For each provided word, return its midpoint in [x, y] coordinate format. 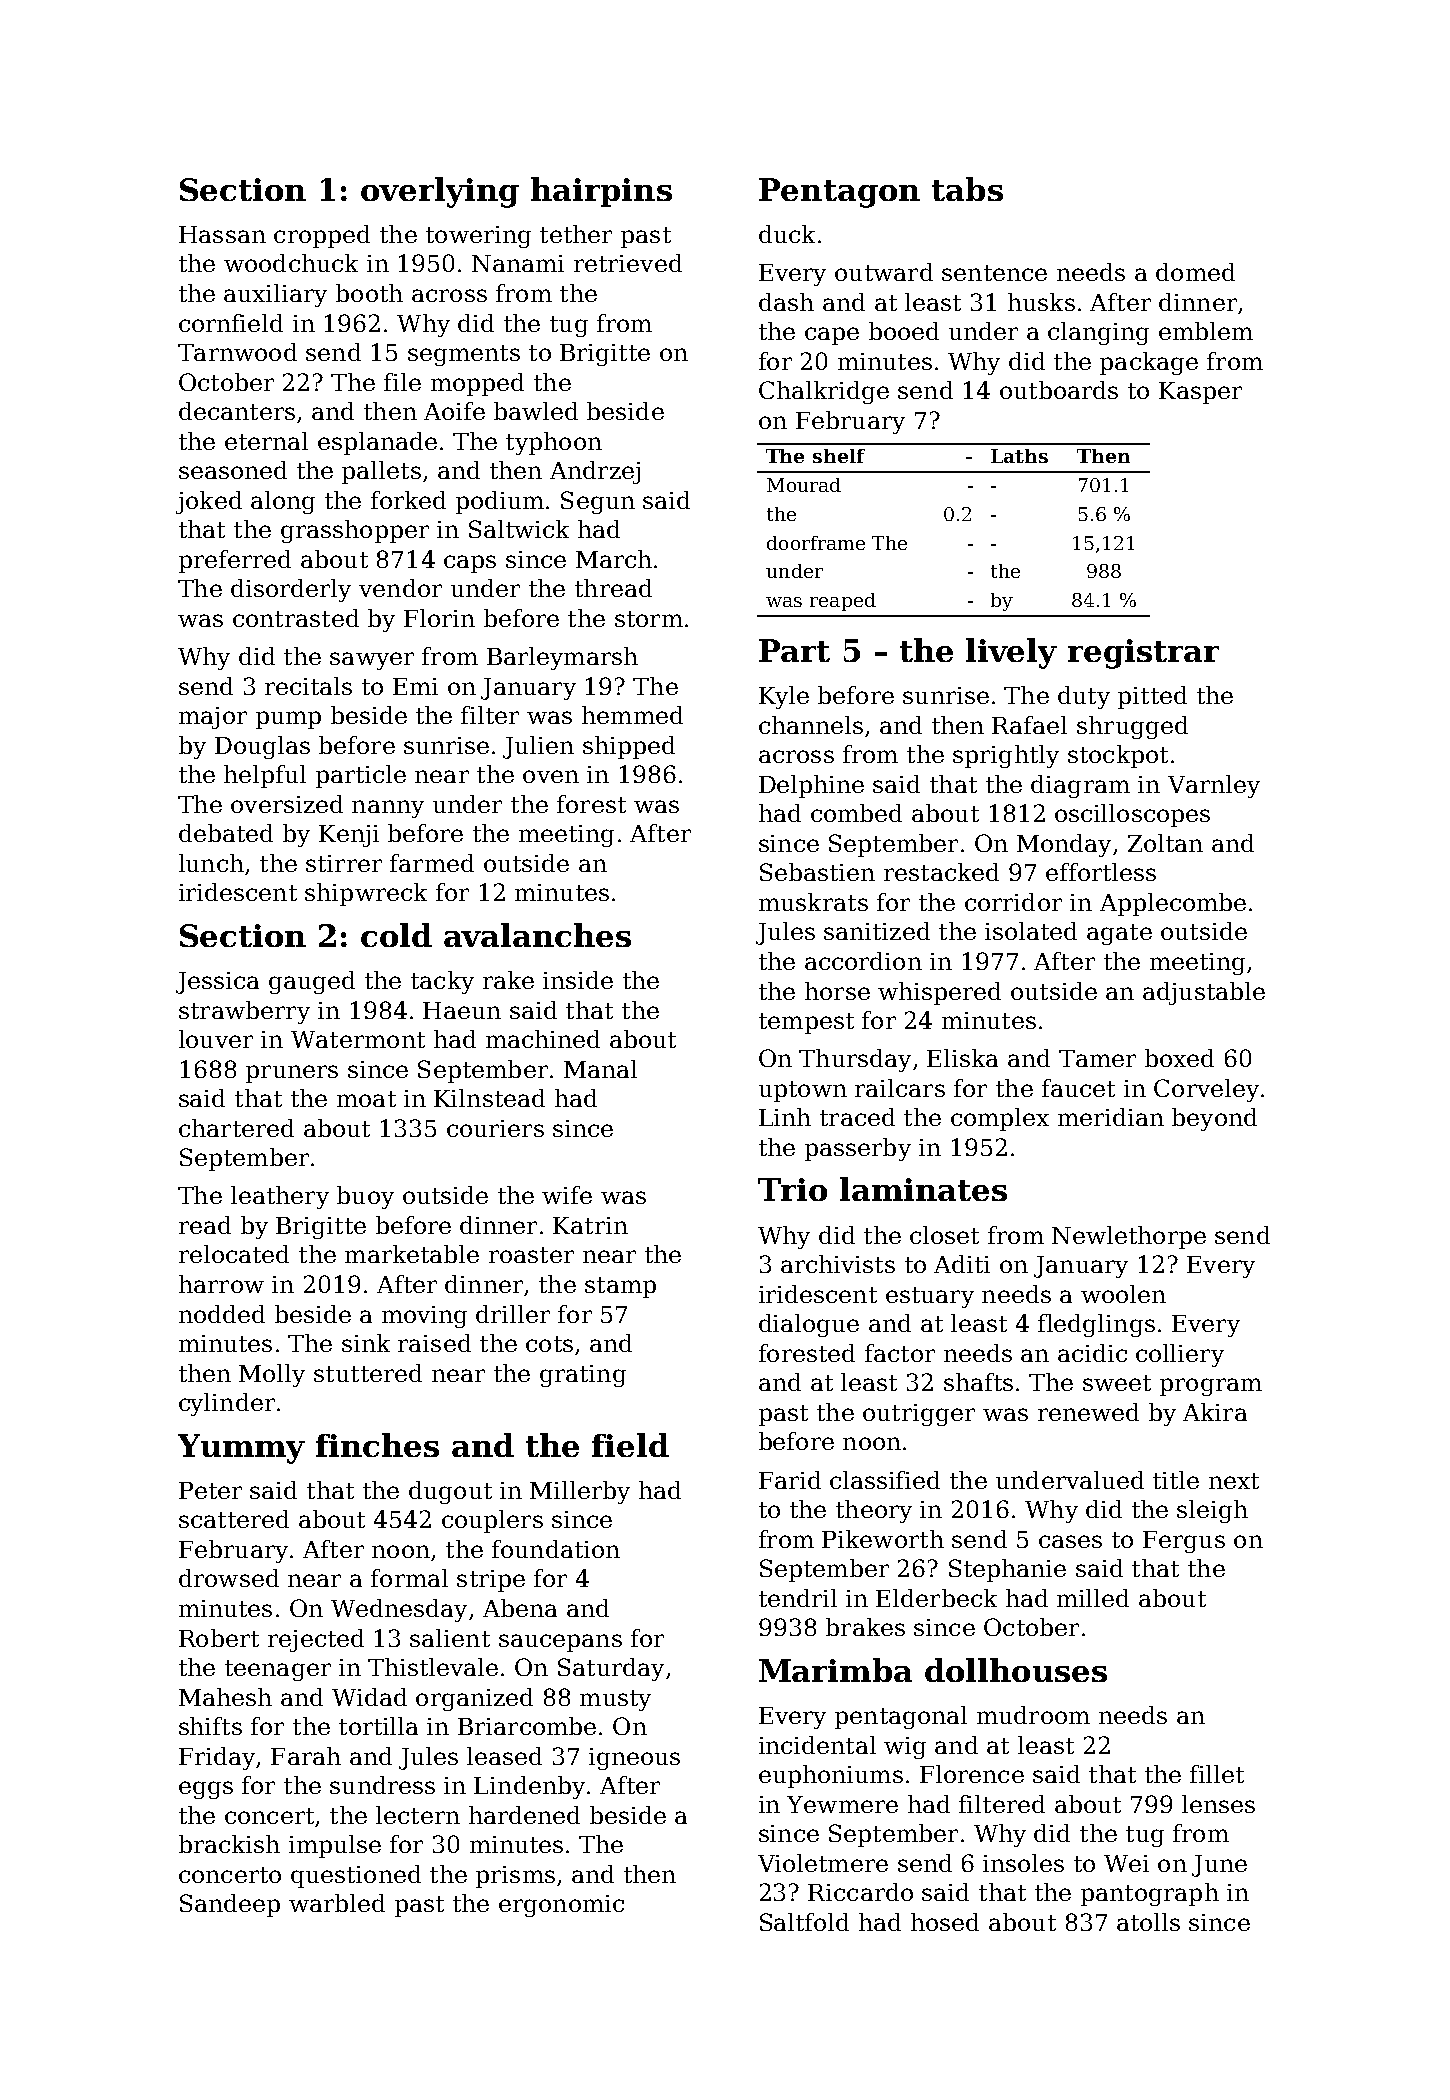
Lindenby [529, 1787]
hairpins [601, 192]
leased [504, 1756]
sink [366, 1343]
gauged [312, 982]
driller [513, 1314]
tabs [967, 189]
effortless [1101, 872]
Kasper [1200, 393]
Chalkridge [824, 392]
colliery [1180, 1355]
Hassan [222, 234]
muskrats [813, 902]
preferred [235, 561]
